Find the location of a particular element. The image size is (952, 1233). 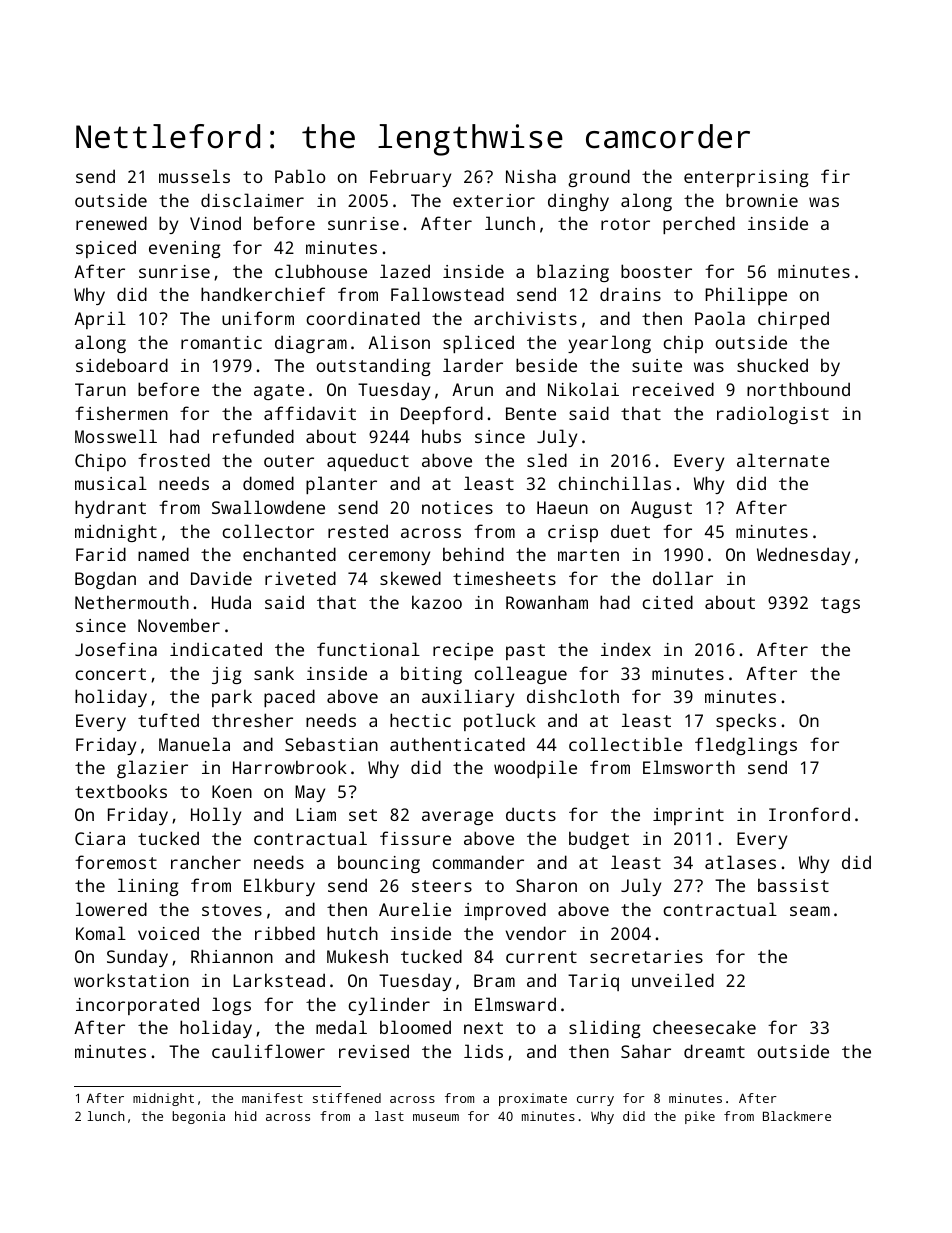

chirped is located at coordinates (793, 320).
